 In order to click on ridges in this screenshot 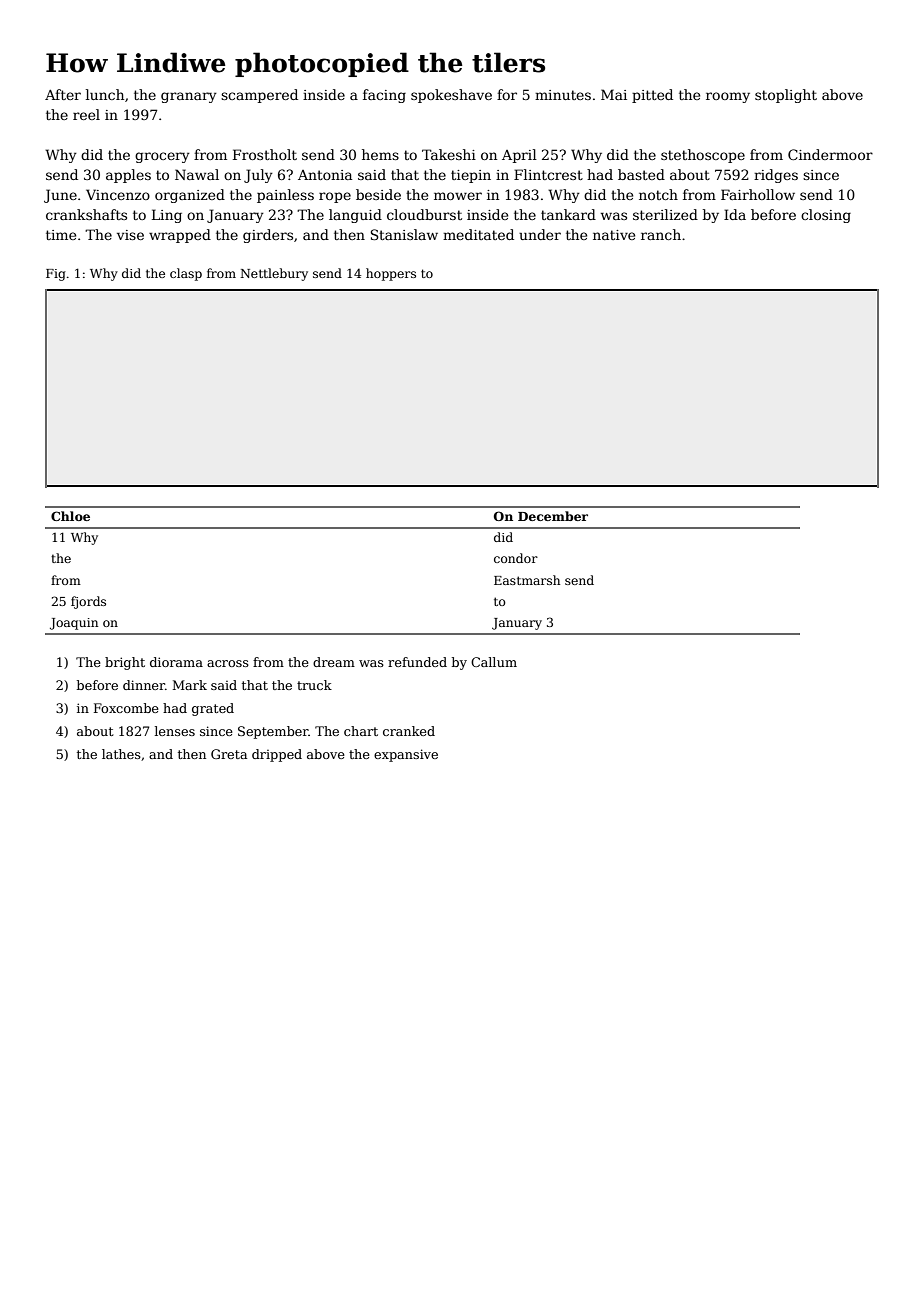, I will do `click(776, 176)`.
